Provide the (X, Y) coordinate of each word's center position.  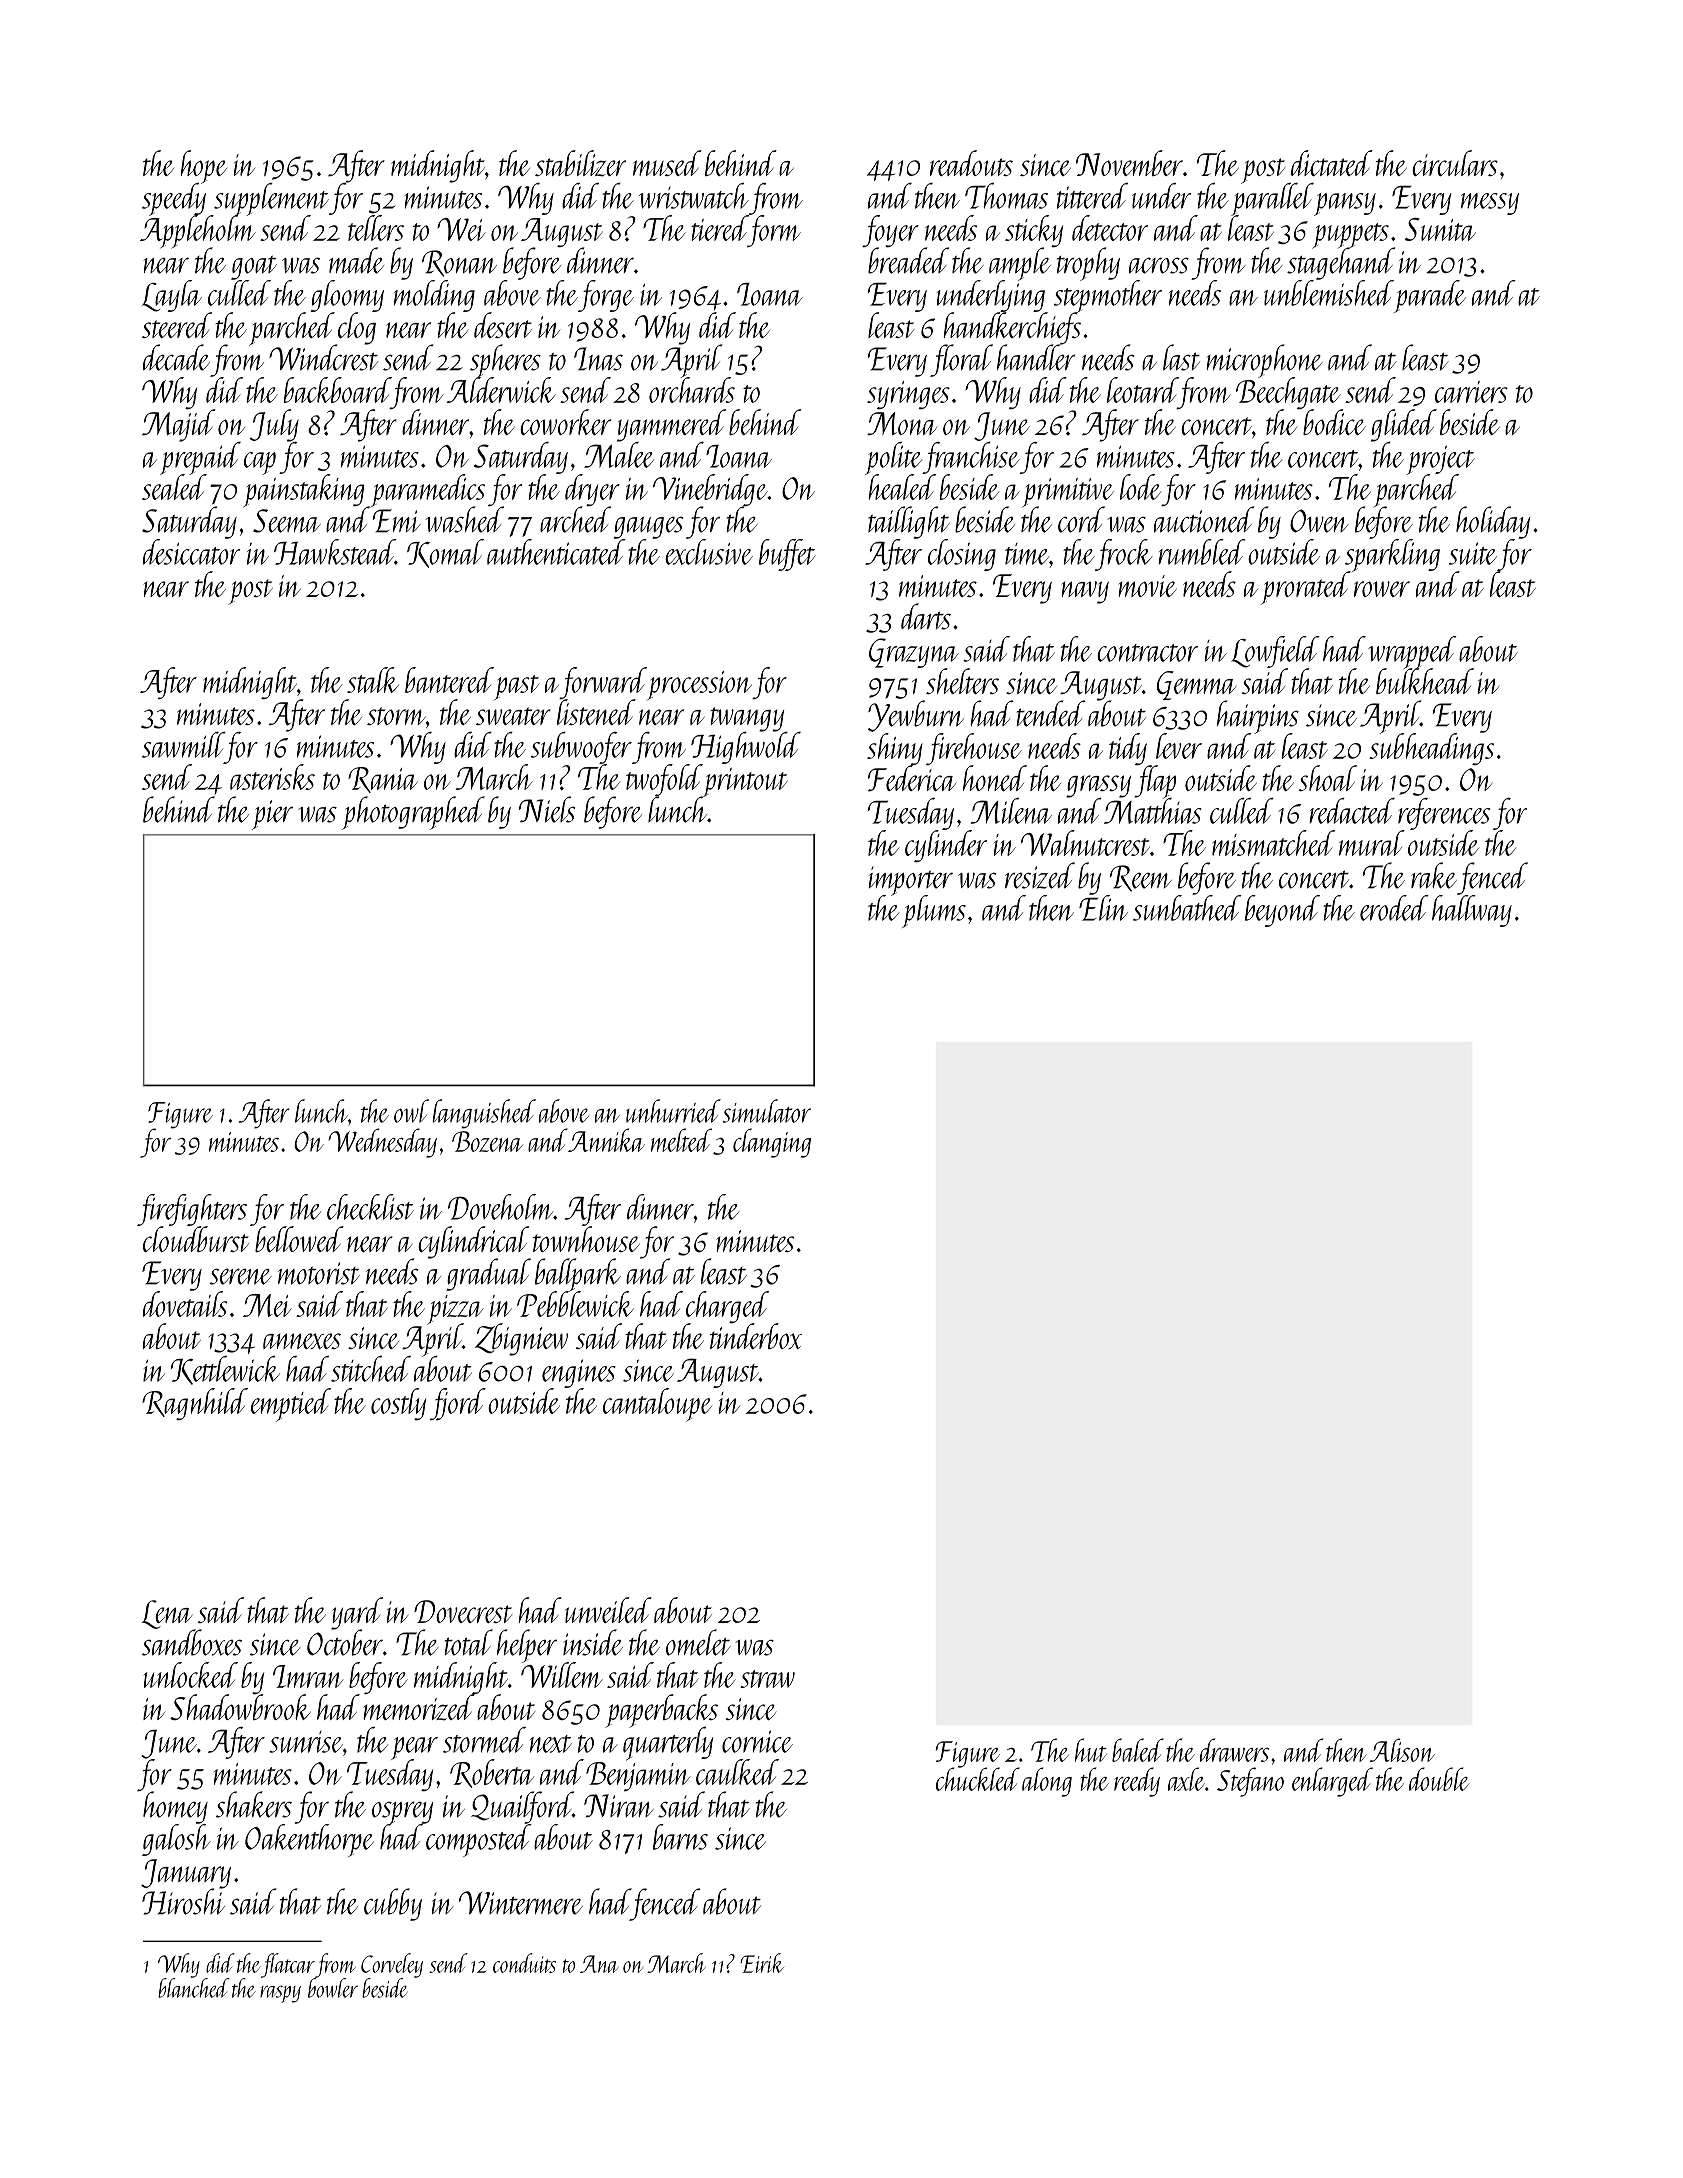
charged (727, 1307)
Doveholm (500, 1207)
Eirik (762, 1963)
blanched (194, 1988)
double (1439, 1779)
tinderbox (756, 1336)
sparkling (1392, 555)
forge (606, 296)
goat (254, 268)
